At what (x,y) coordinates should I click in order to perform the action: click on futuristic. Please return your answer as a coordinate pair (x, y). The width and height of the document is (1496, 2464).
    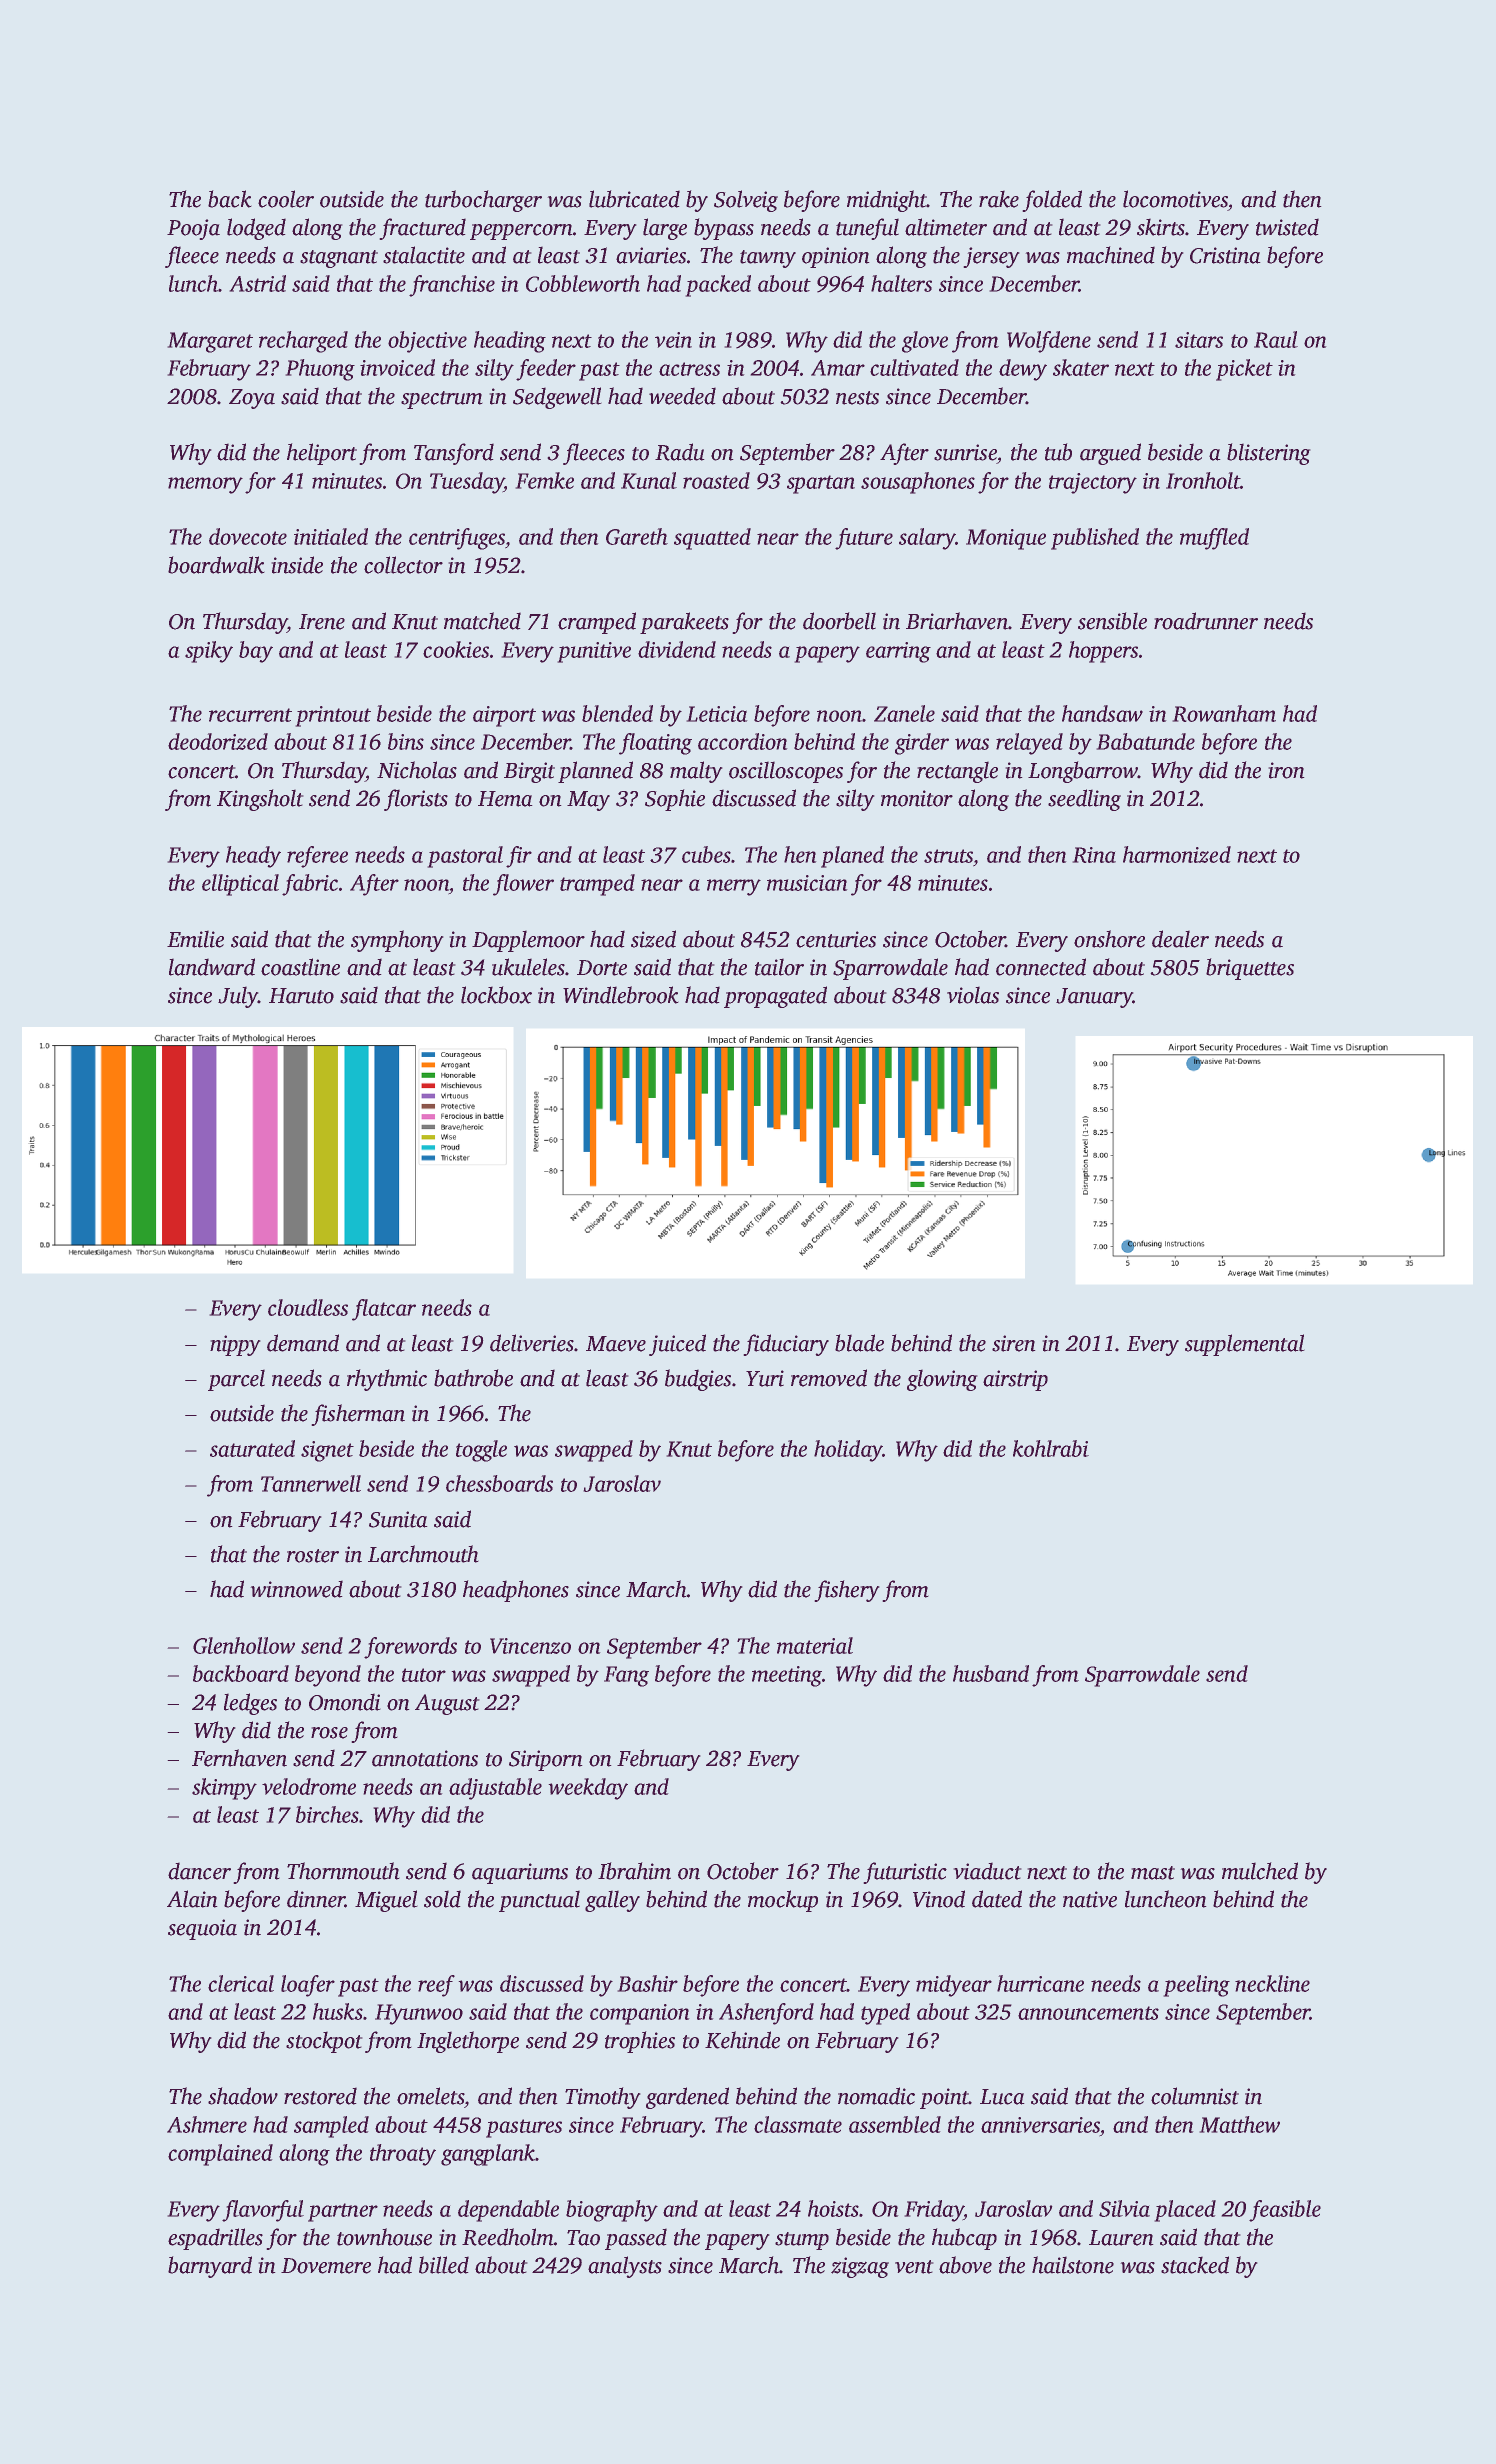
    Looking at the image, I should click on (905, 1873).
